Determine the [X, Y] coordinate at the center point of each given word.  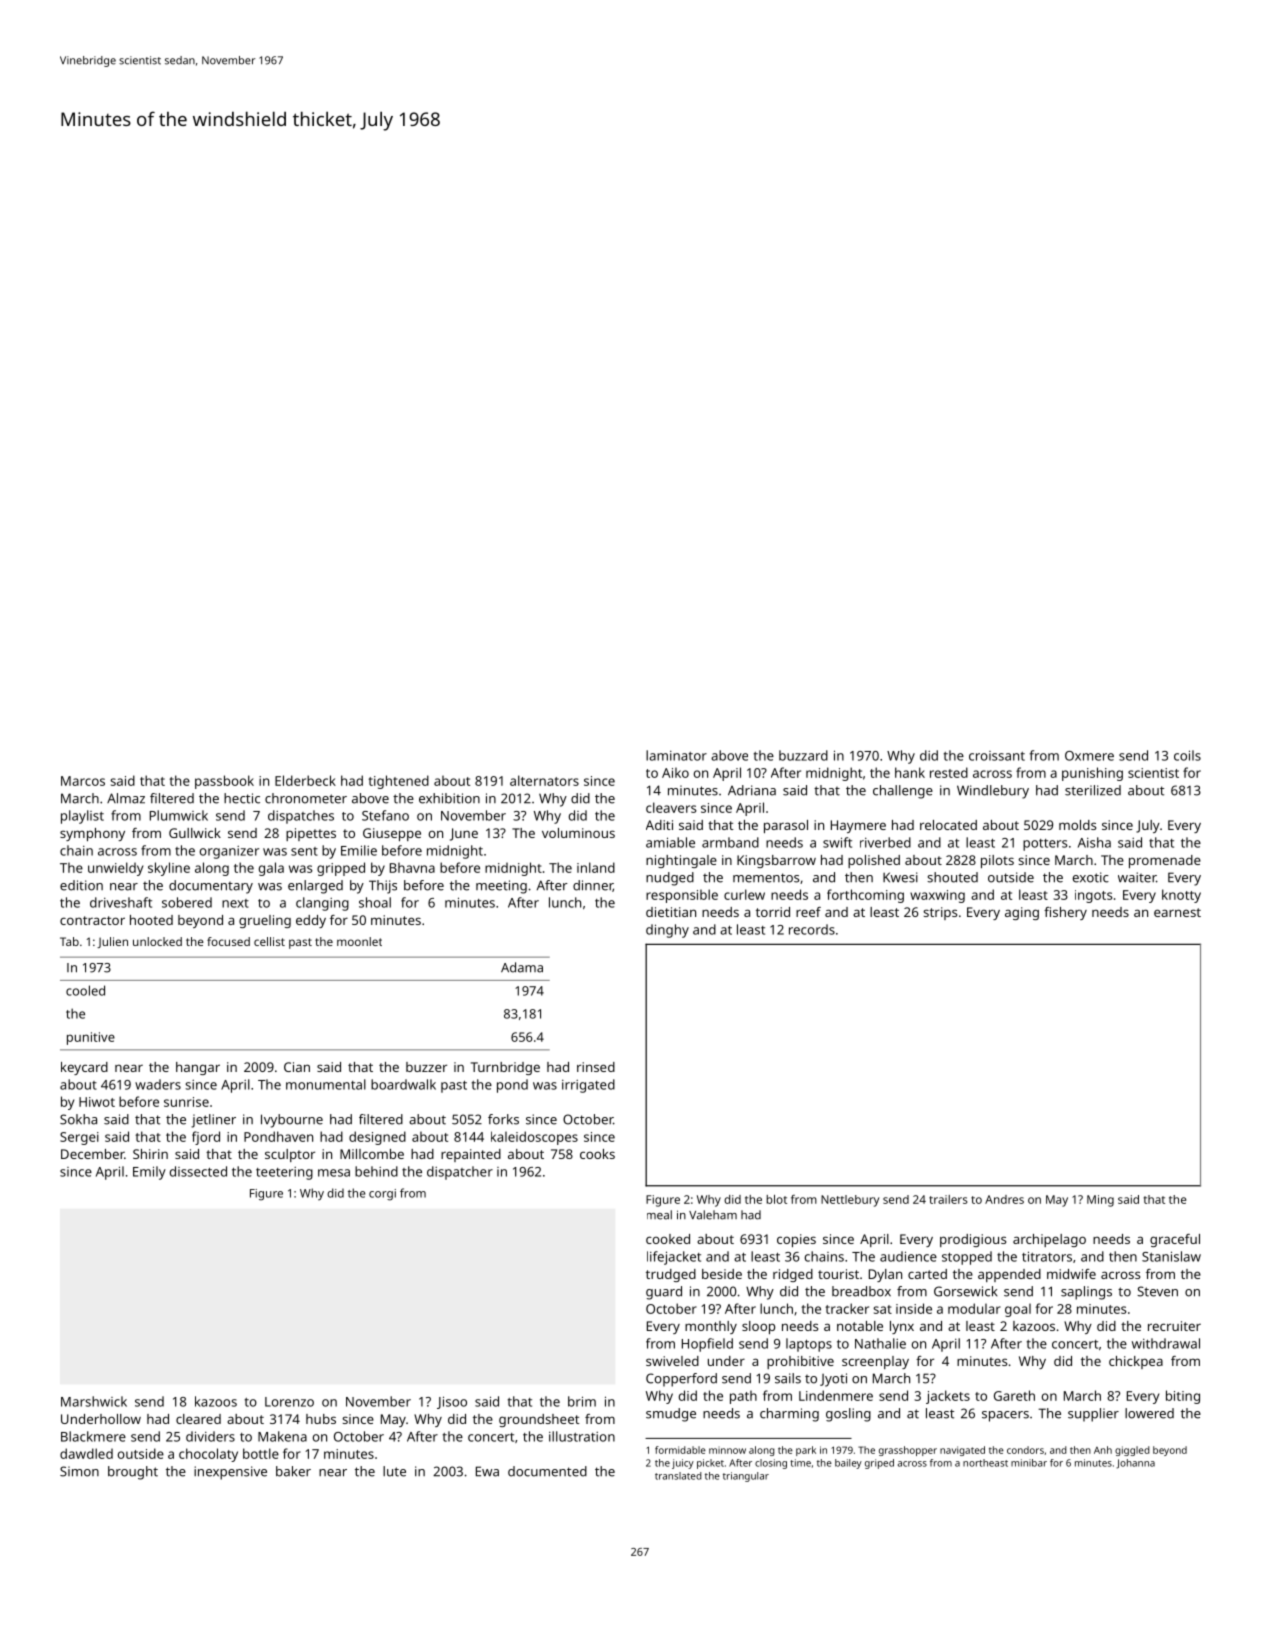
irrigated [588, 1086]
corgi [382, 1195]
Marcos [83, 781]
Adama [522, 967]
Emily [149, 1173]
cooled [85, 990]
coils [1187, 755]
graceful [1175, 1240]
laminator [676, 755]
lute [394, 1471]
